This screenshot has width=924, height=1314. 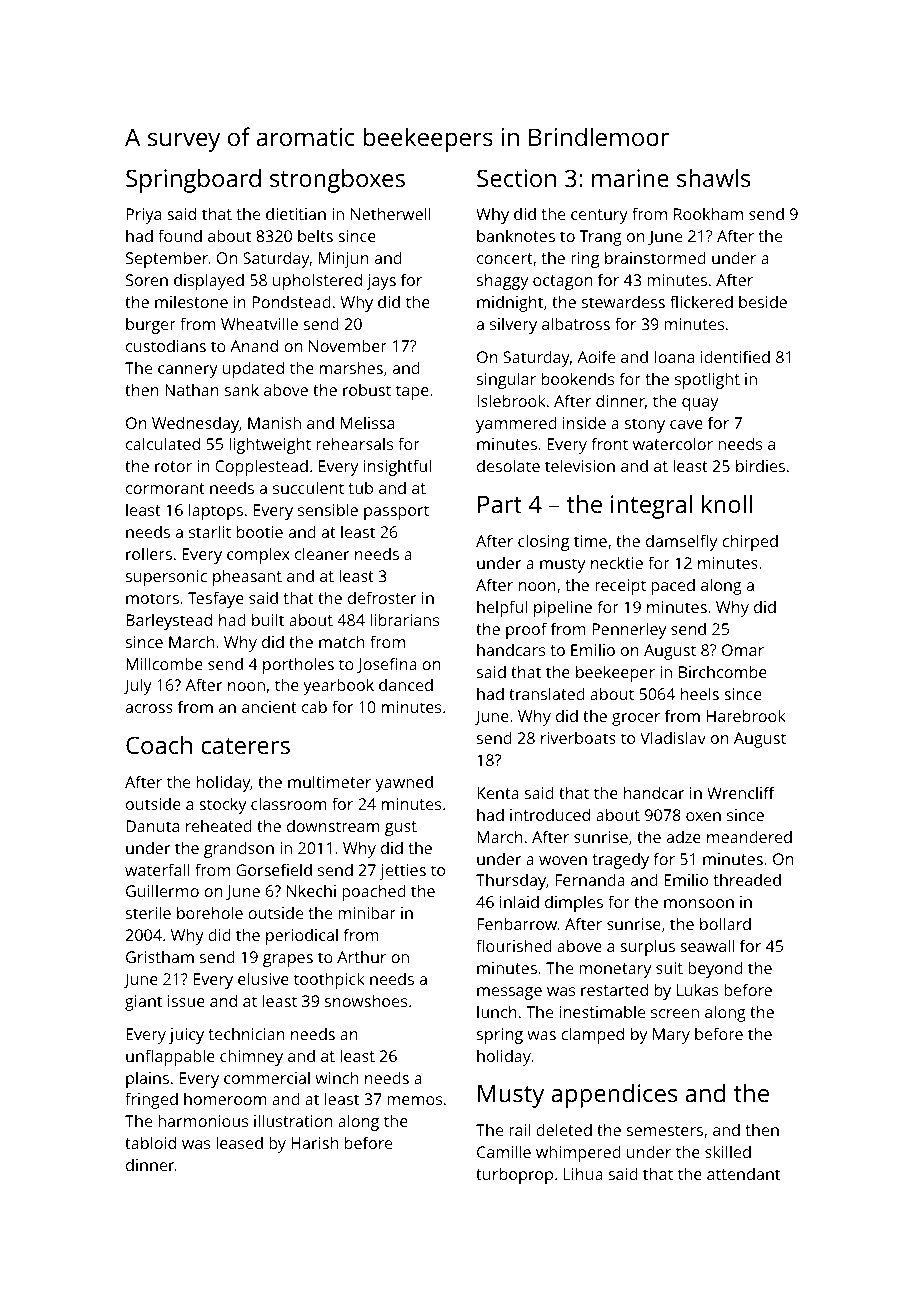 What do you see at coordinates (547, 693) in the screenshot?
I see `translated` at bounding box center [547, 693].
